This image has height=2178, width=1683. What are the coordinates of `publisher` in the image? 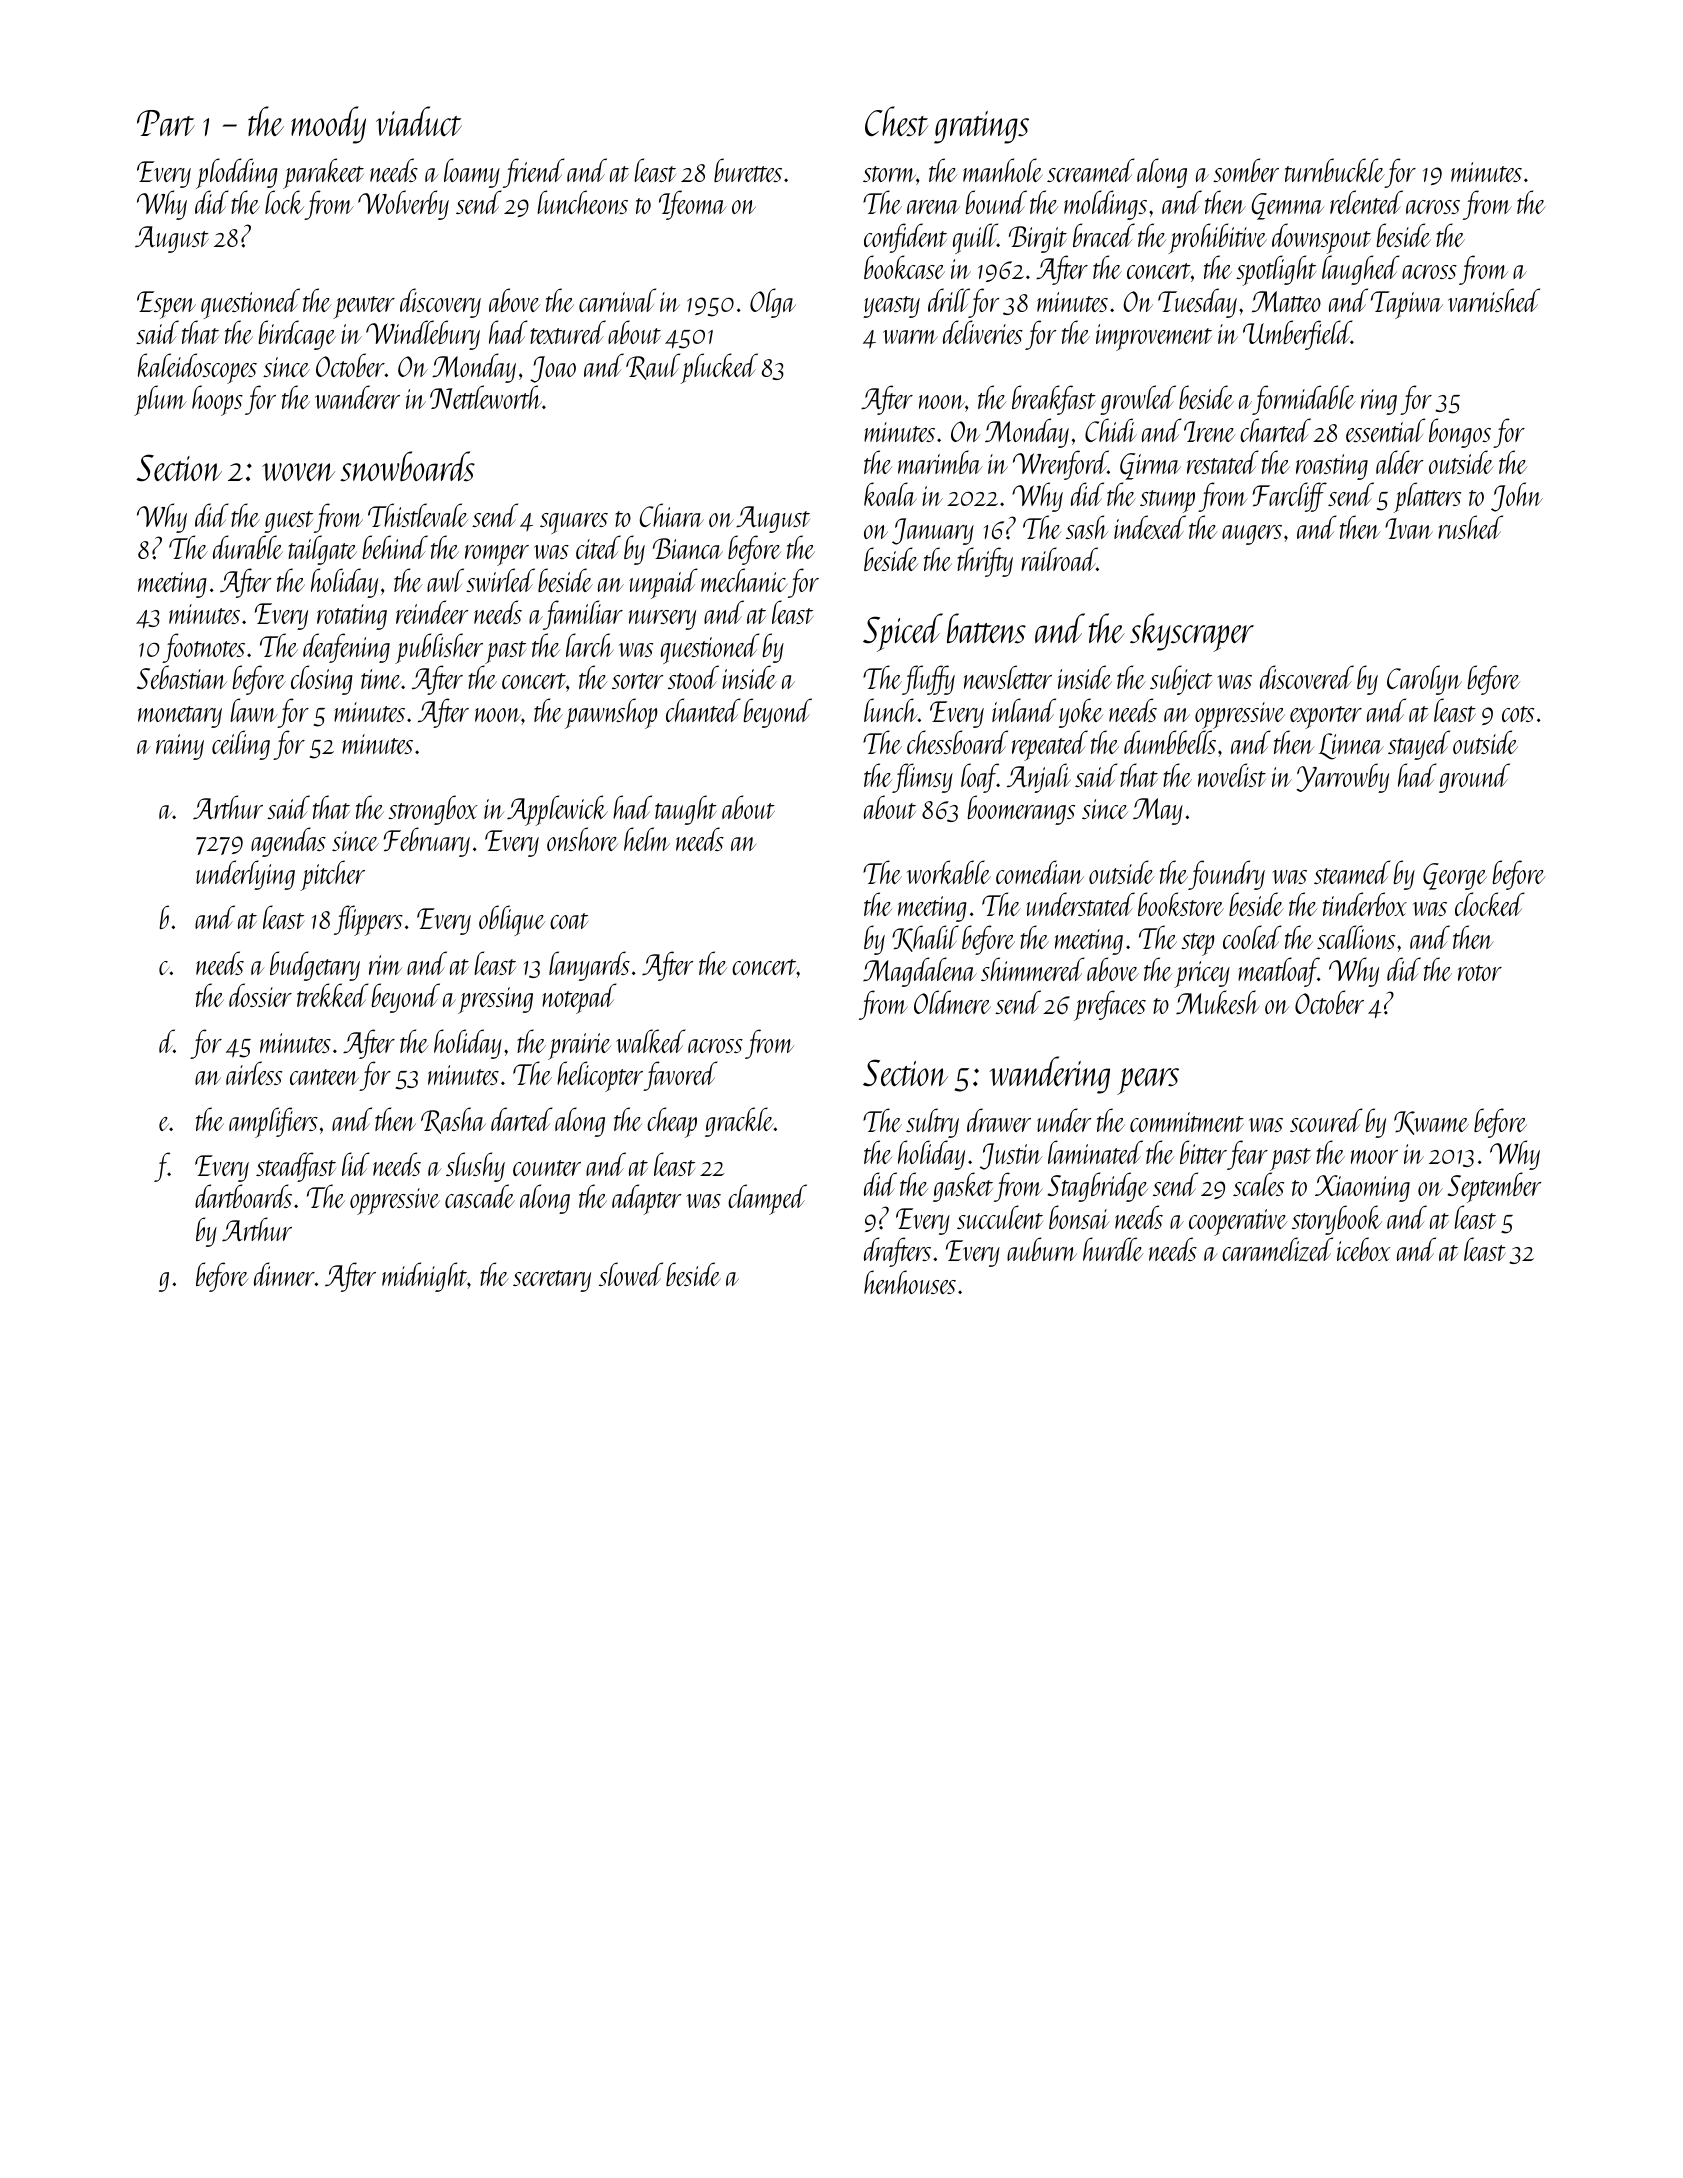 It's located at (439, 648).
